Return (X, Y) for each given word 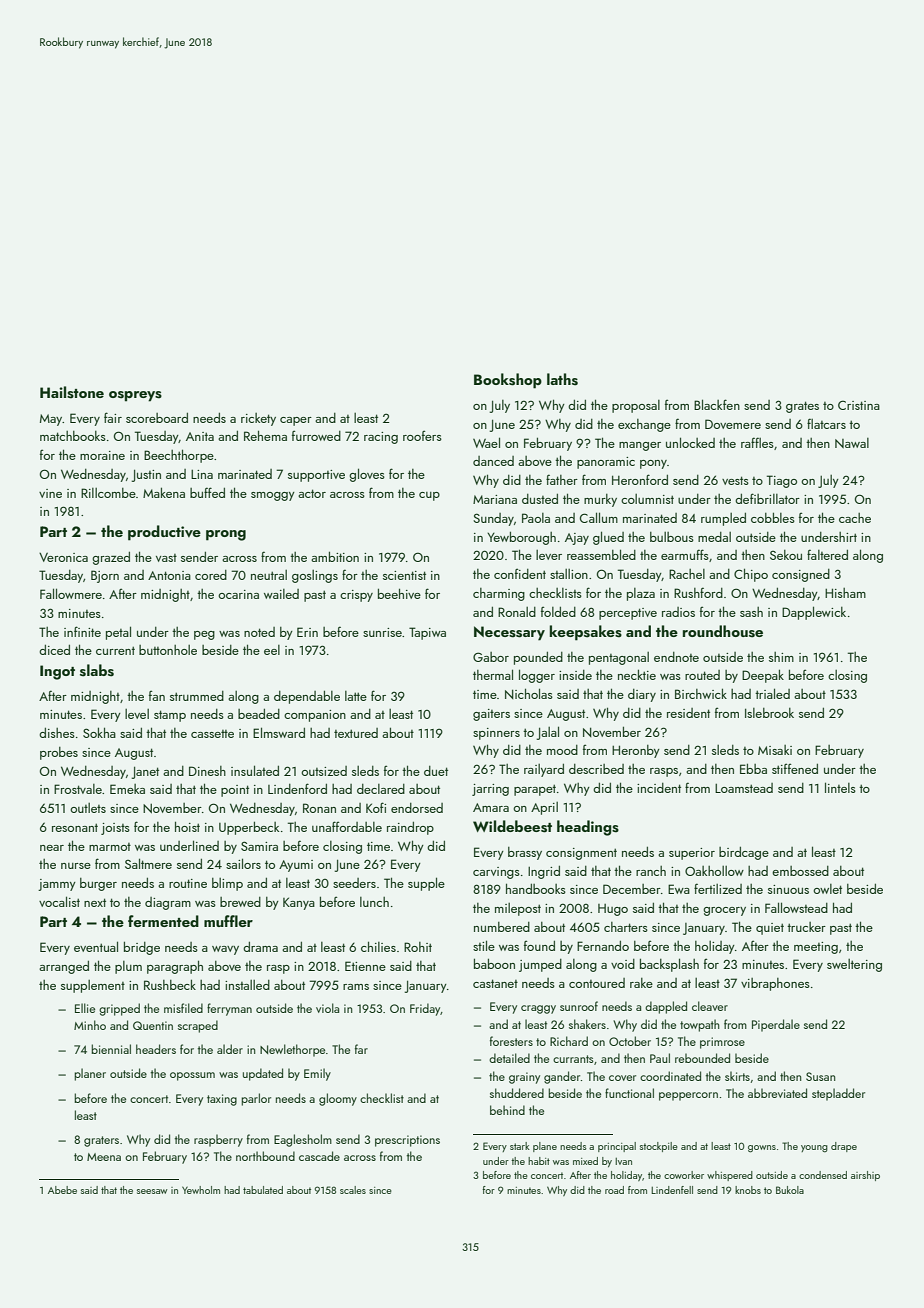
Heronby (636, 751)
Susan (820, 1076)
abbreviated (777, 1093)
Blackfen (717, 404)
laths (562, 379)
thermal (493, 674)
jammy (57, 885)
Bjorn (105, 576)
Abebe (62, 1190)
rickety (258, 419)
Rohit (418, 947)
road (614, 1190)
